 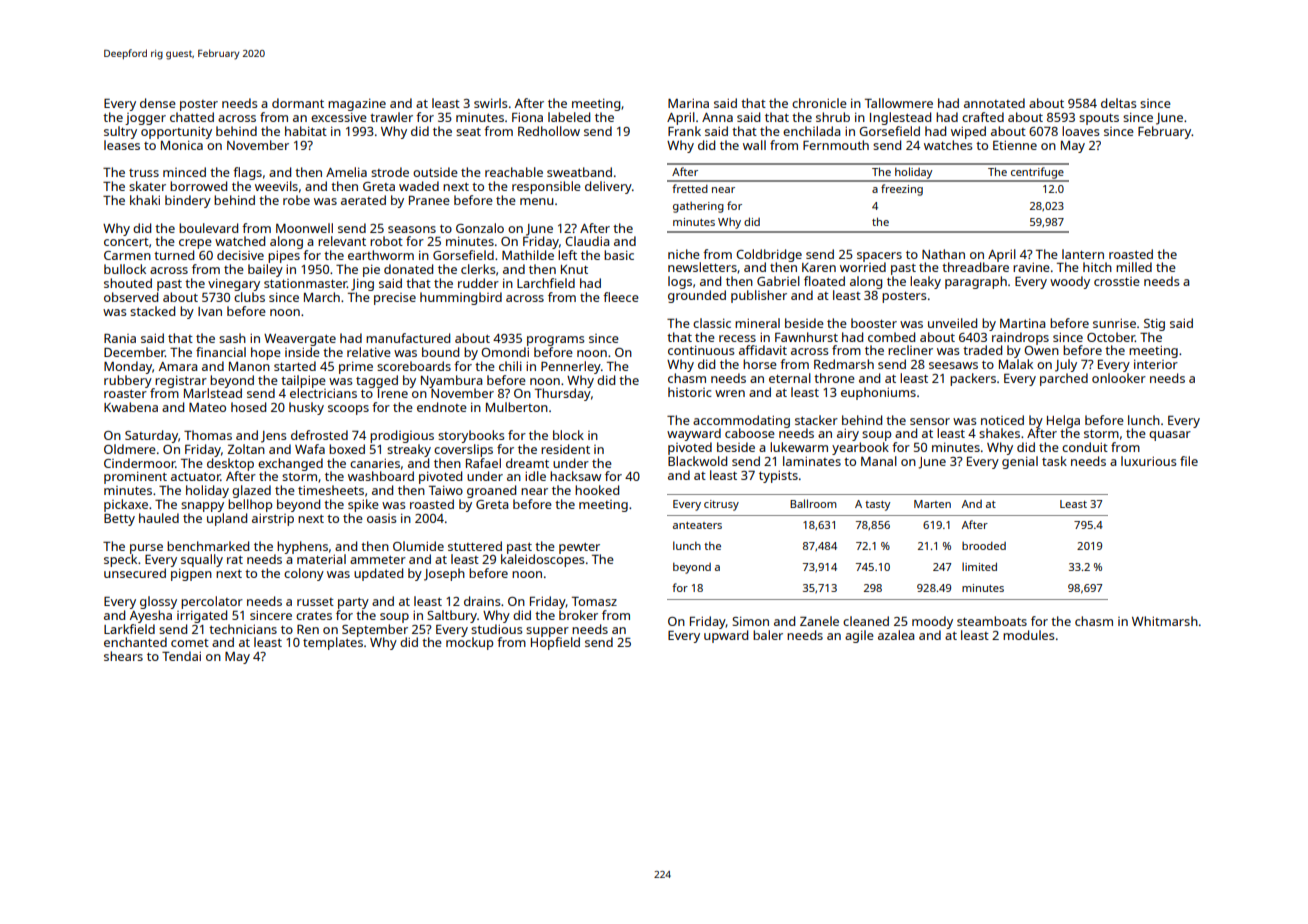 I want to click on Betty, so click(x=119, y=520).
